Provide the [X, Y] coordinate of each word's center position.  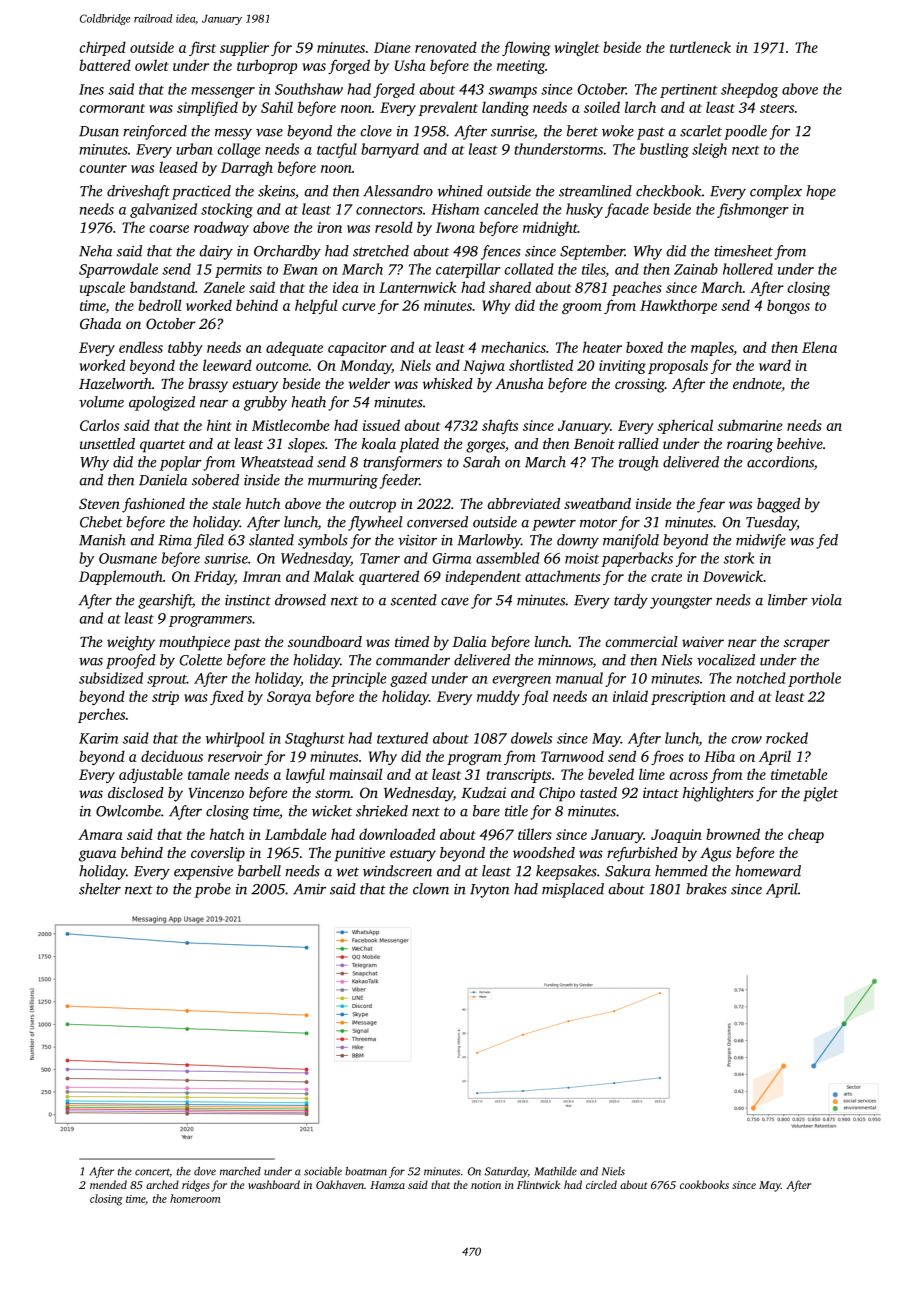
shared [510, 287]
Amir [309, 889]
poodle [745, 132]
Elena [819, 347]
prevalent [448, 108]
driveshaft [138, 192]
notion [486, 1185]
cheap [806, 835]
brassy [208, 385]
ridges [195, 1186]
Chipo [557, 794]
